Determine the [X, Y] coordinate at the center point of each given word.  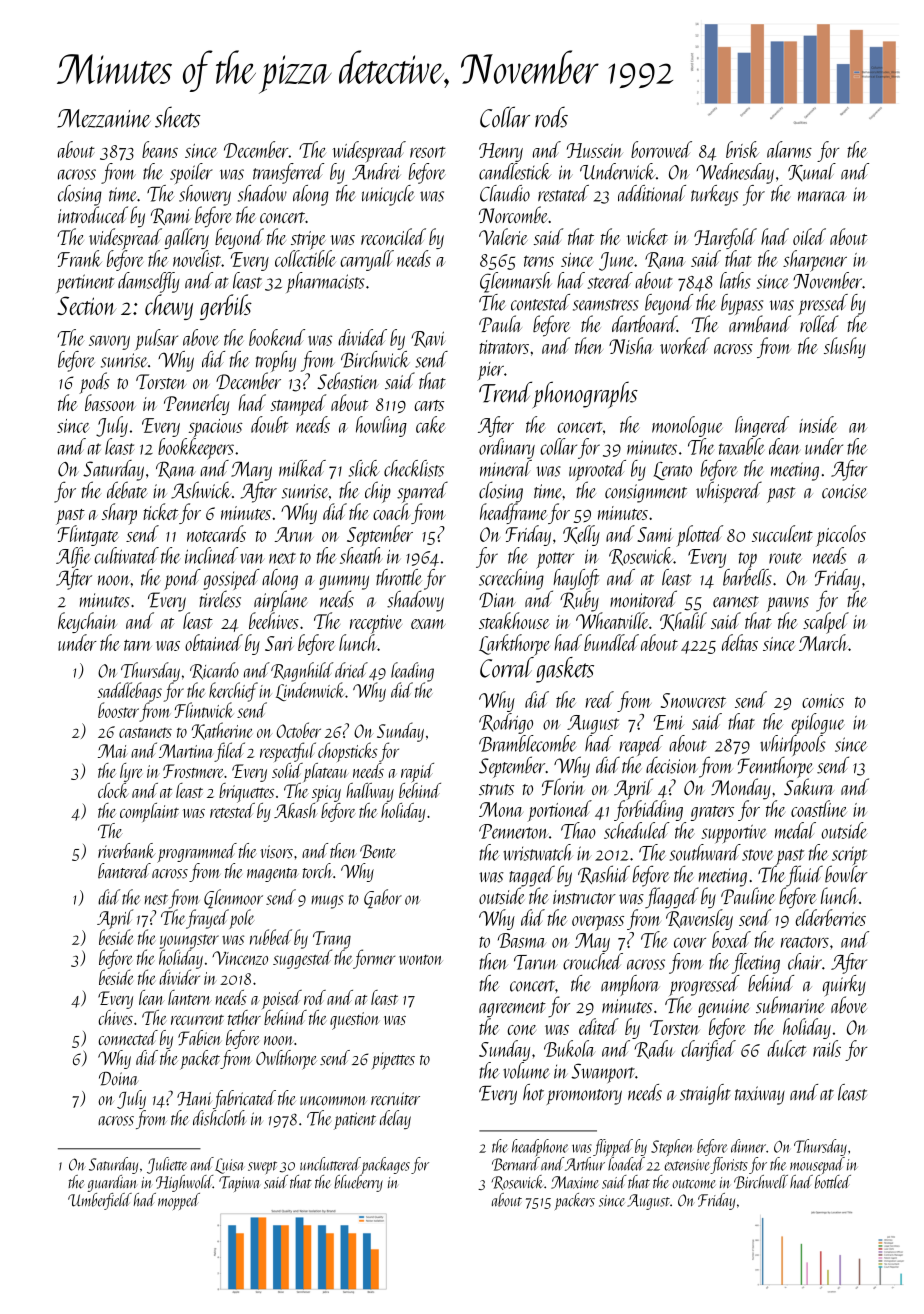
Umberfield [100, 1201]
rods [551, 117]
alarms [789, 149]
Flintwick [204, 710]
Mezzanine [104, 118]
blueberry [358, 1183]
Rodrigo [506, 723]
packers [575, 1201]
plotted [699, 536]
